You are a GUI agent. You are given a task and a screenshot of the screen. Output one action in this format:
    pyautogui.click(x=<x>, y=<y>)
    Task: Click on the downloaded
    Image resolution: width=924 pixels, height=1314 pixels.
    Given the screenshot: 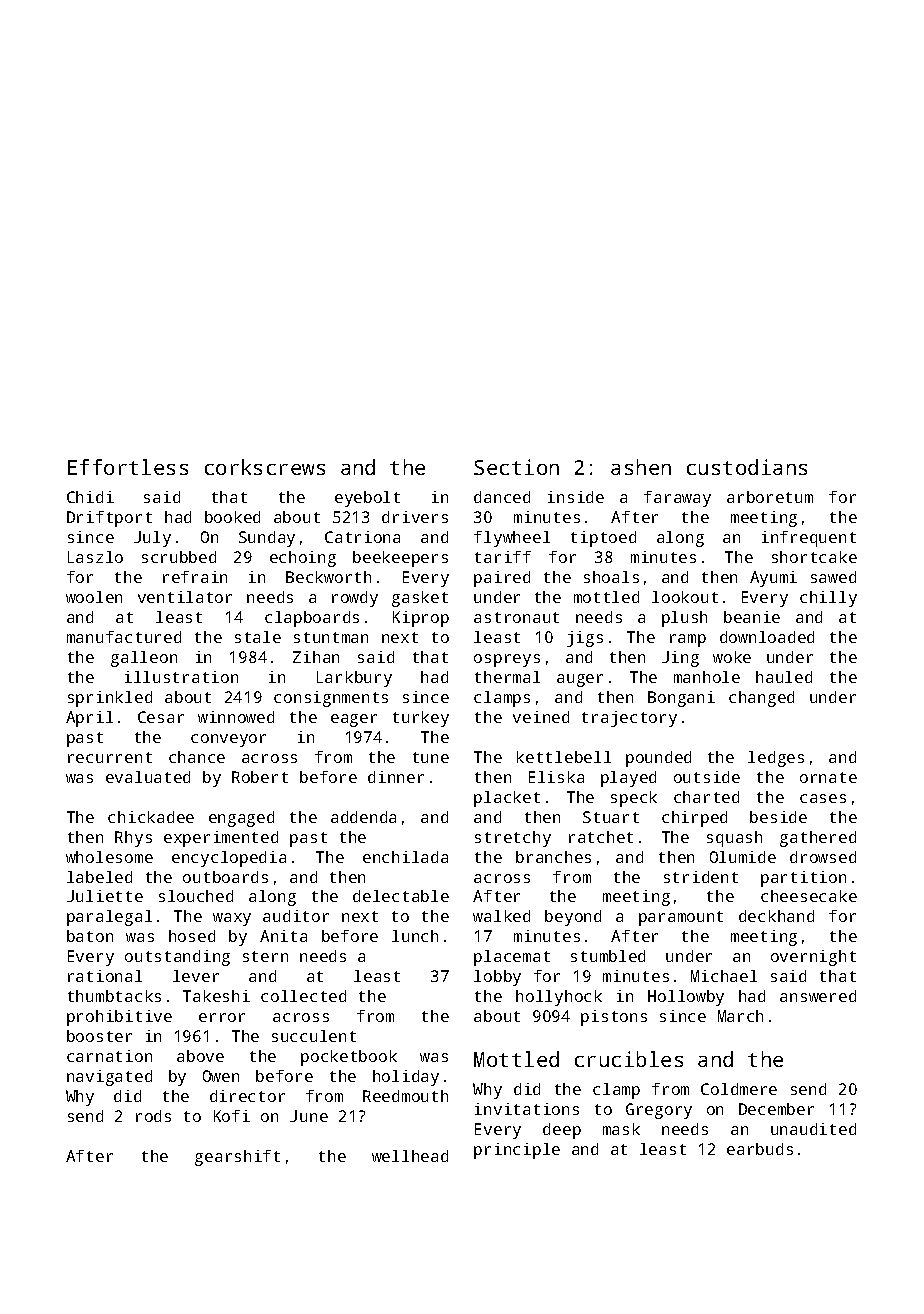 What is the action you would take?
    pyautogui.click(x=767, y=637)
